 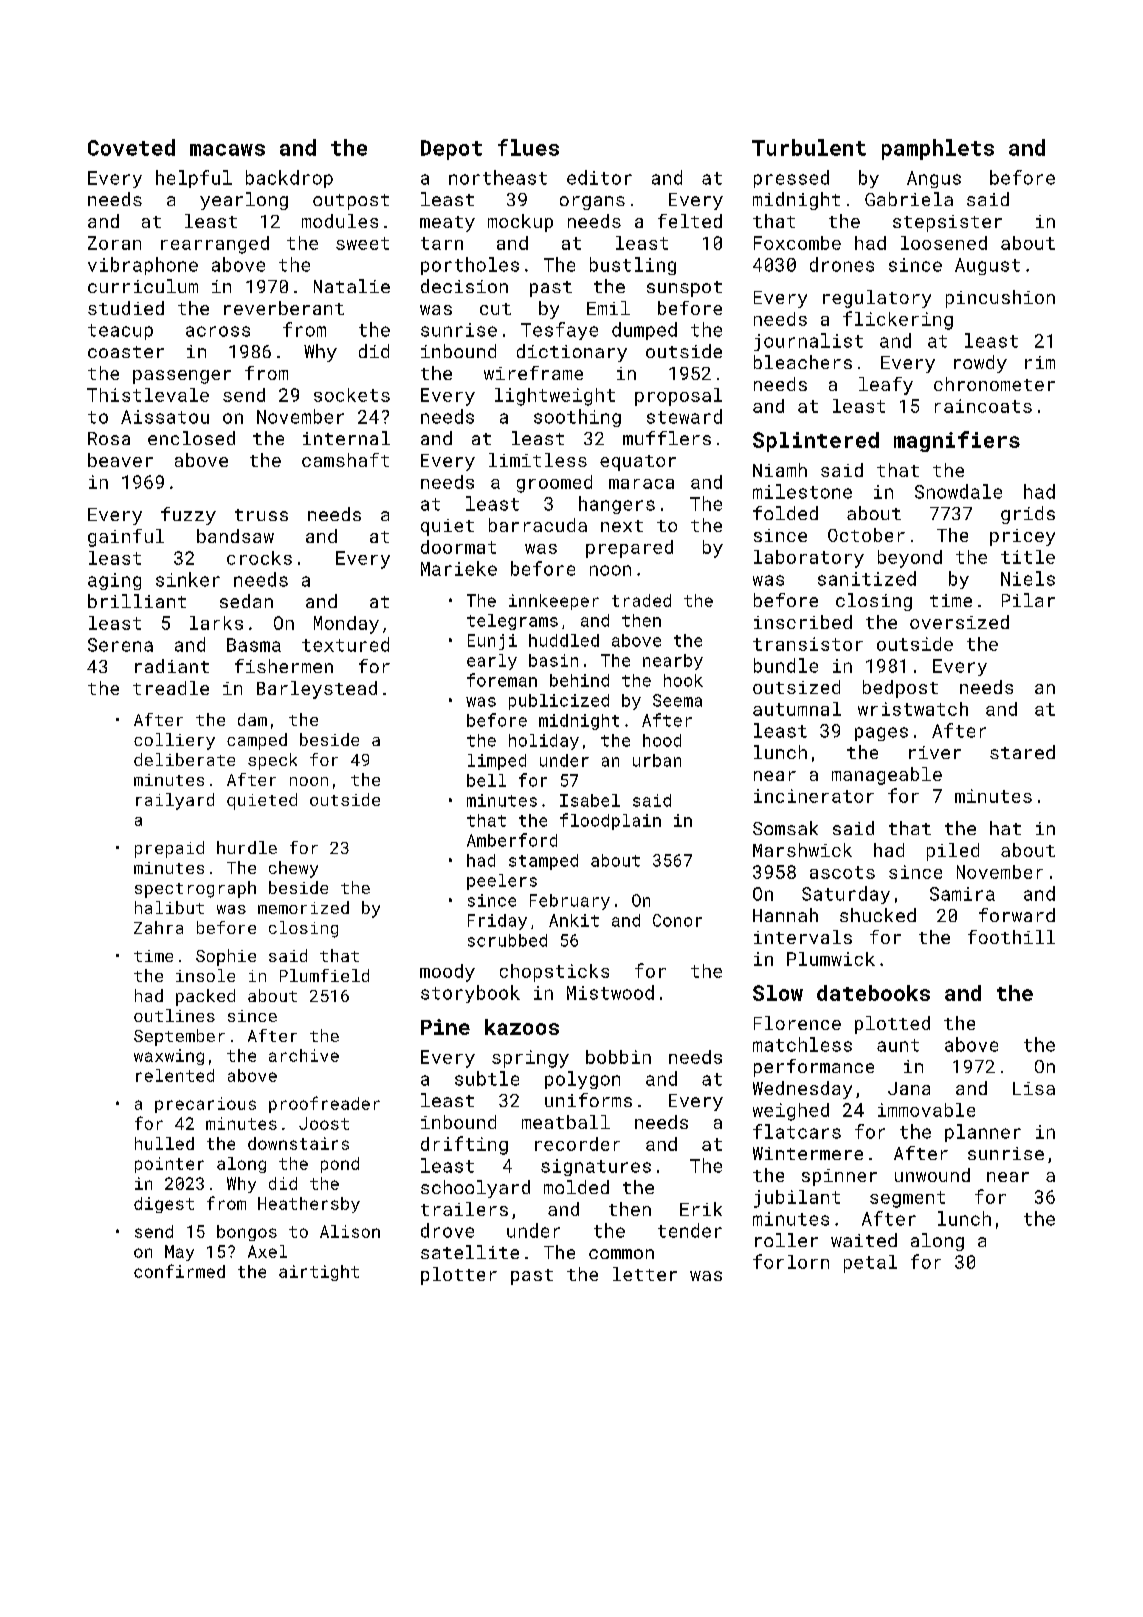 What do you see at coordinates (109, 438) in the page?
I see `Rosa` at bounding box center [109, 438].
